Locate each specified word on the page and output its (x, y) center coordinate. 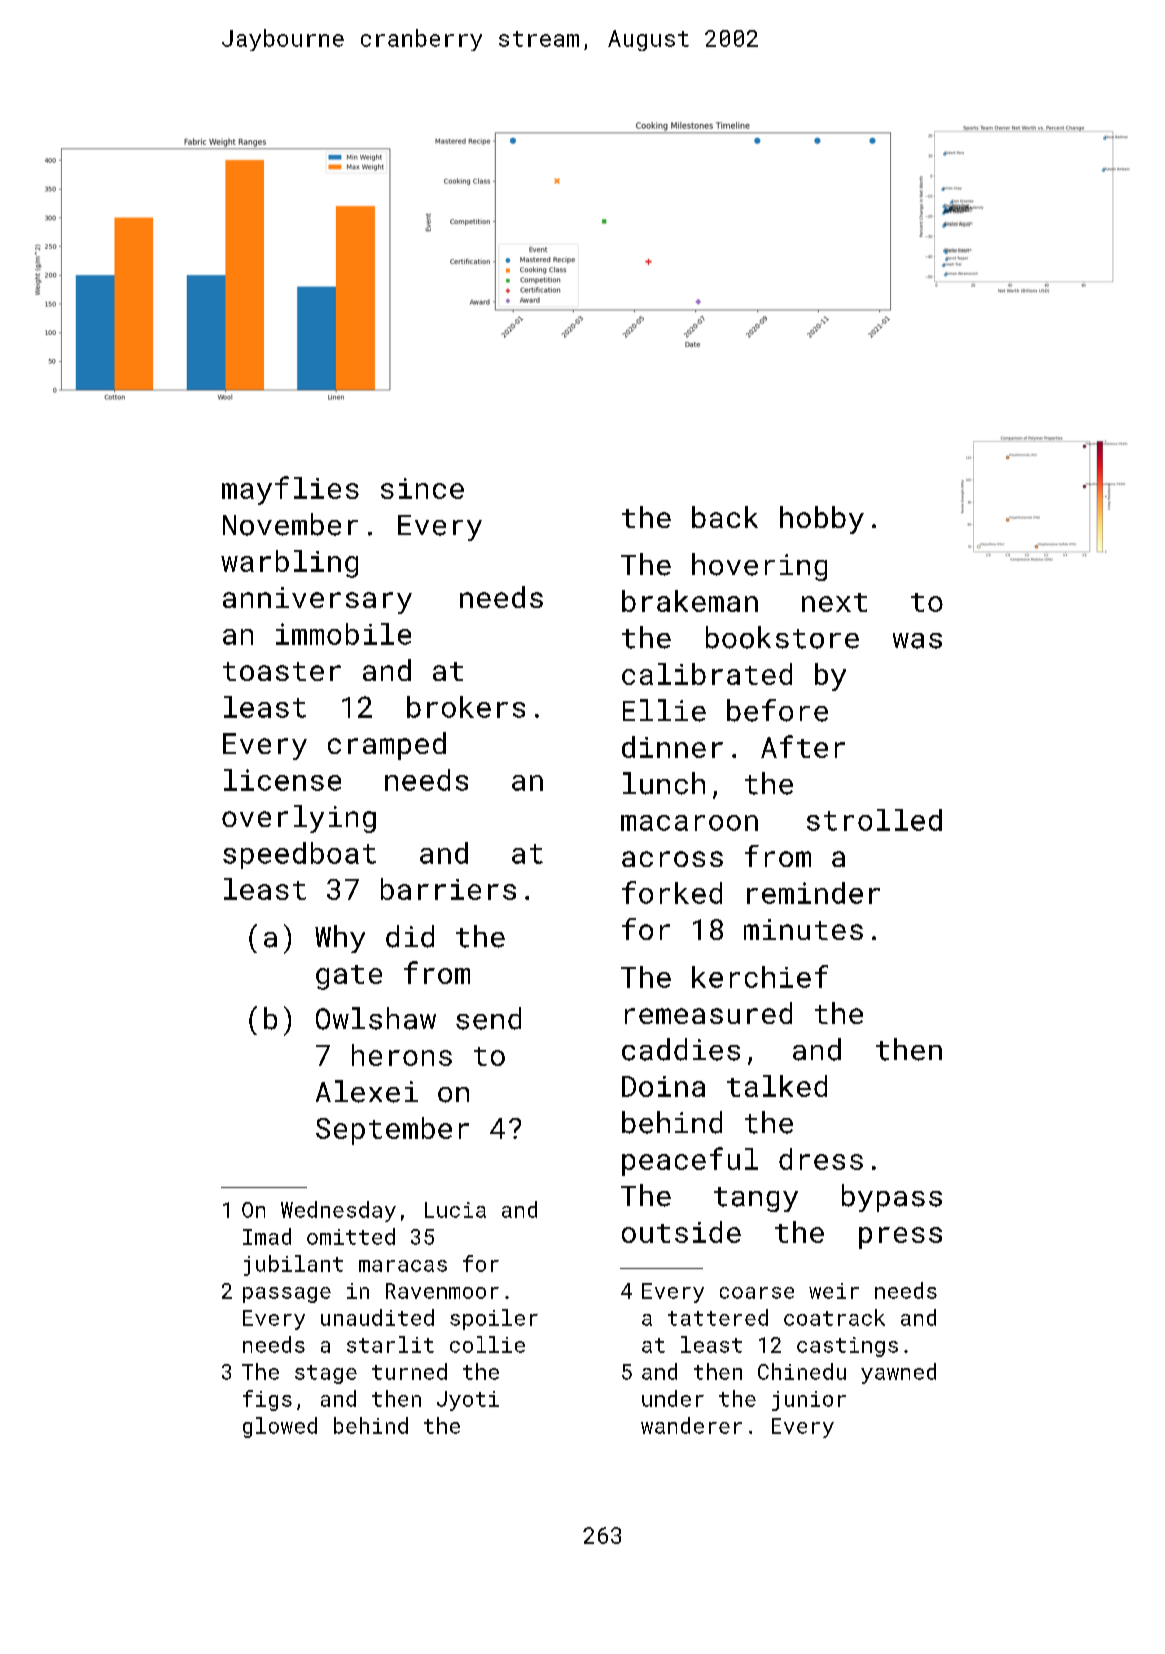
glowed (280, 1427)
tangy (756, 1199)
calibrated (707, 674)
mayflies (290, 490)
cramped (387, 746)
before (777, 710)
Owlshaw (376, 1018)
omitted (351, 1236)
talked (777, 1086)
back (725, 517)
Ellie (664, 710)
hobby (822, 520)
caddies (681, 1049)
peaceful (690, 1161)
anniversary (317, 600)
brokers (466, 707)
